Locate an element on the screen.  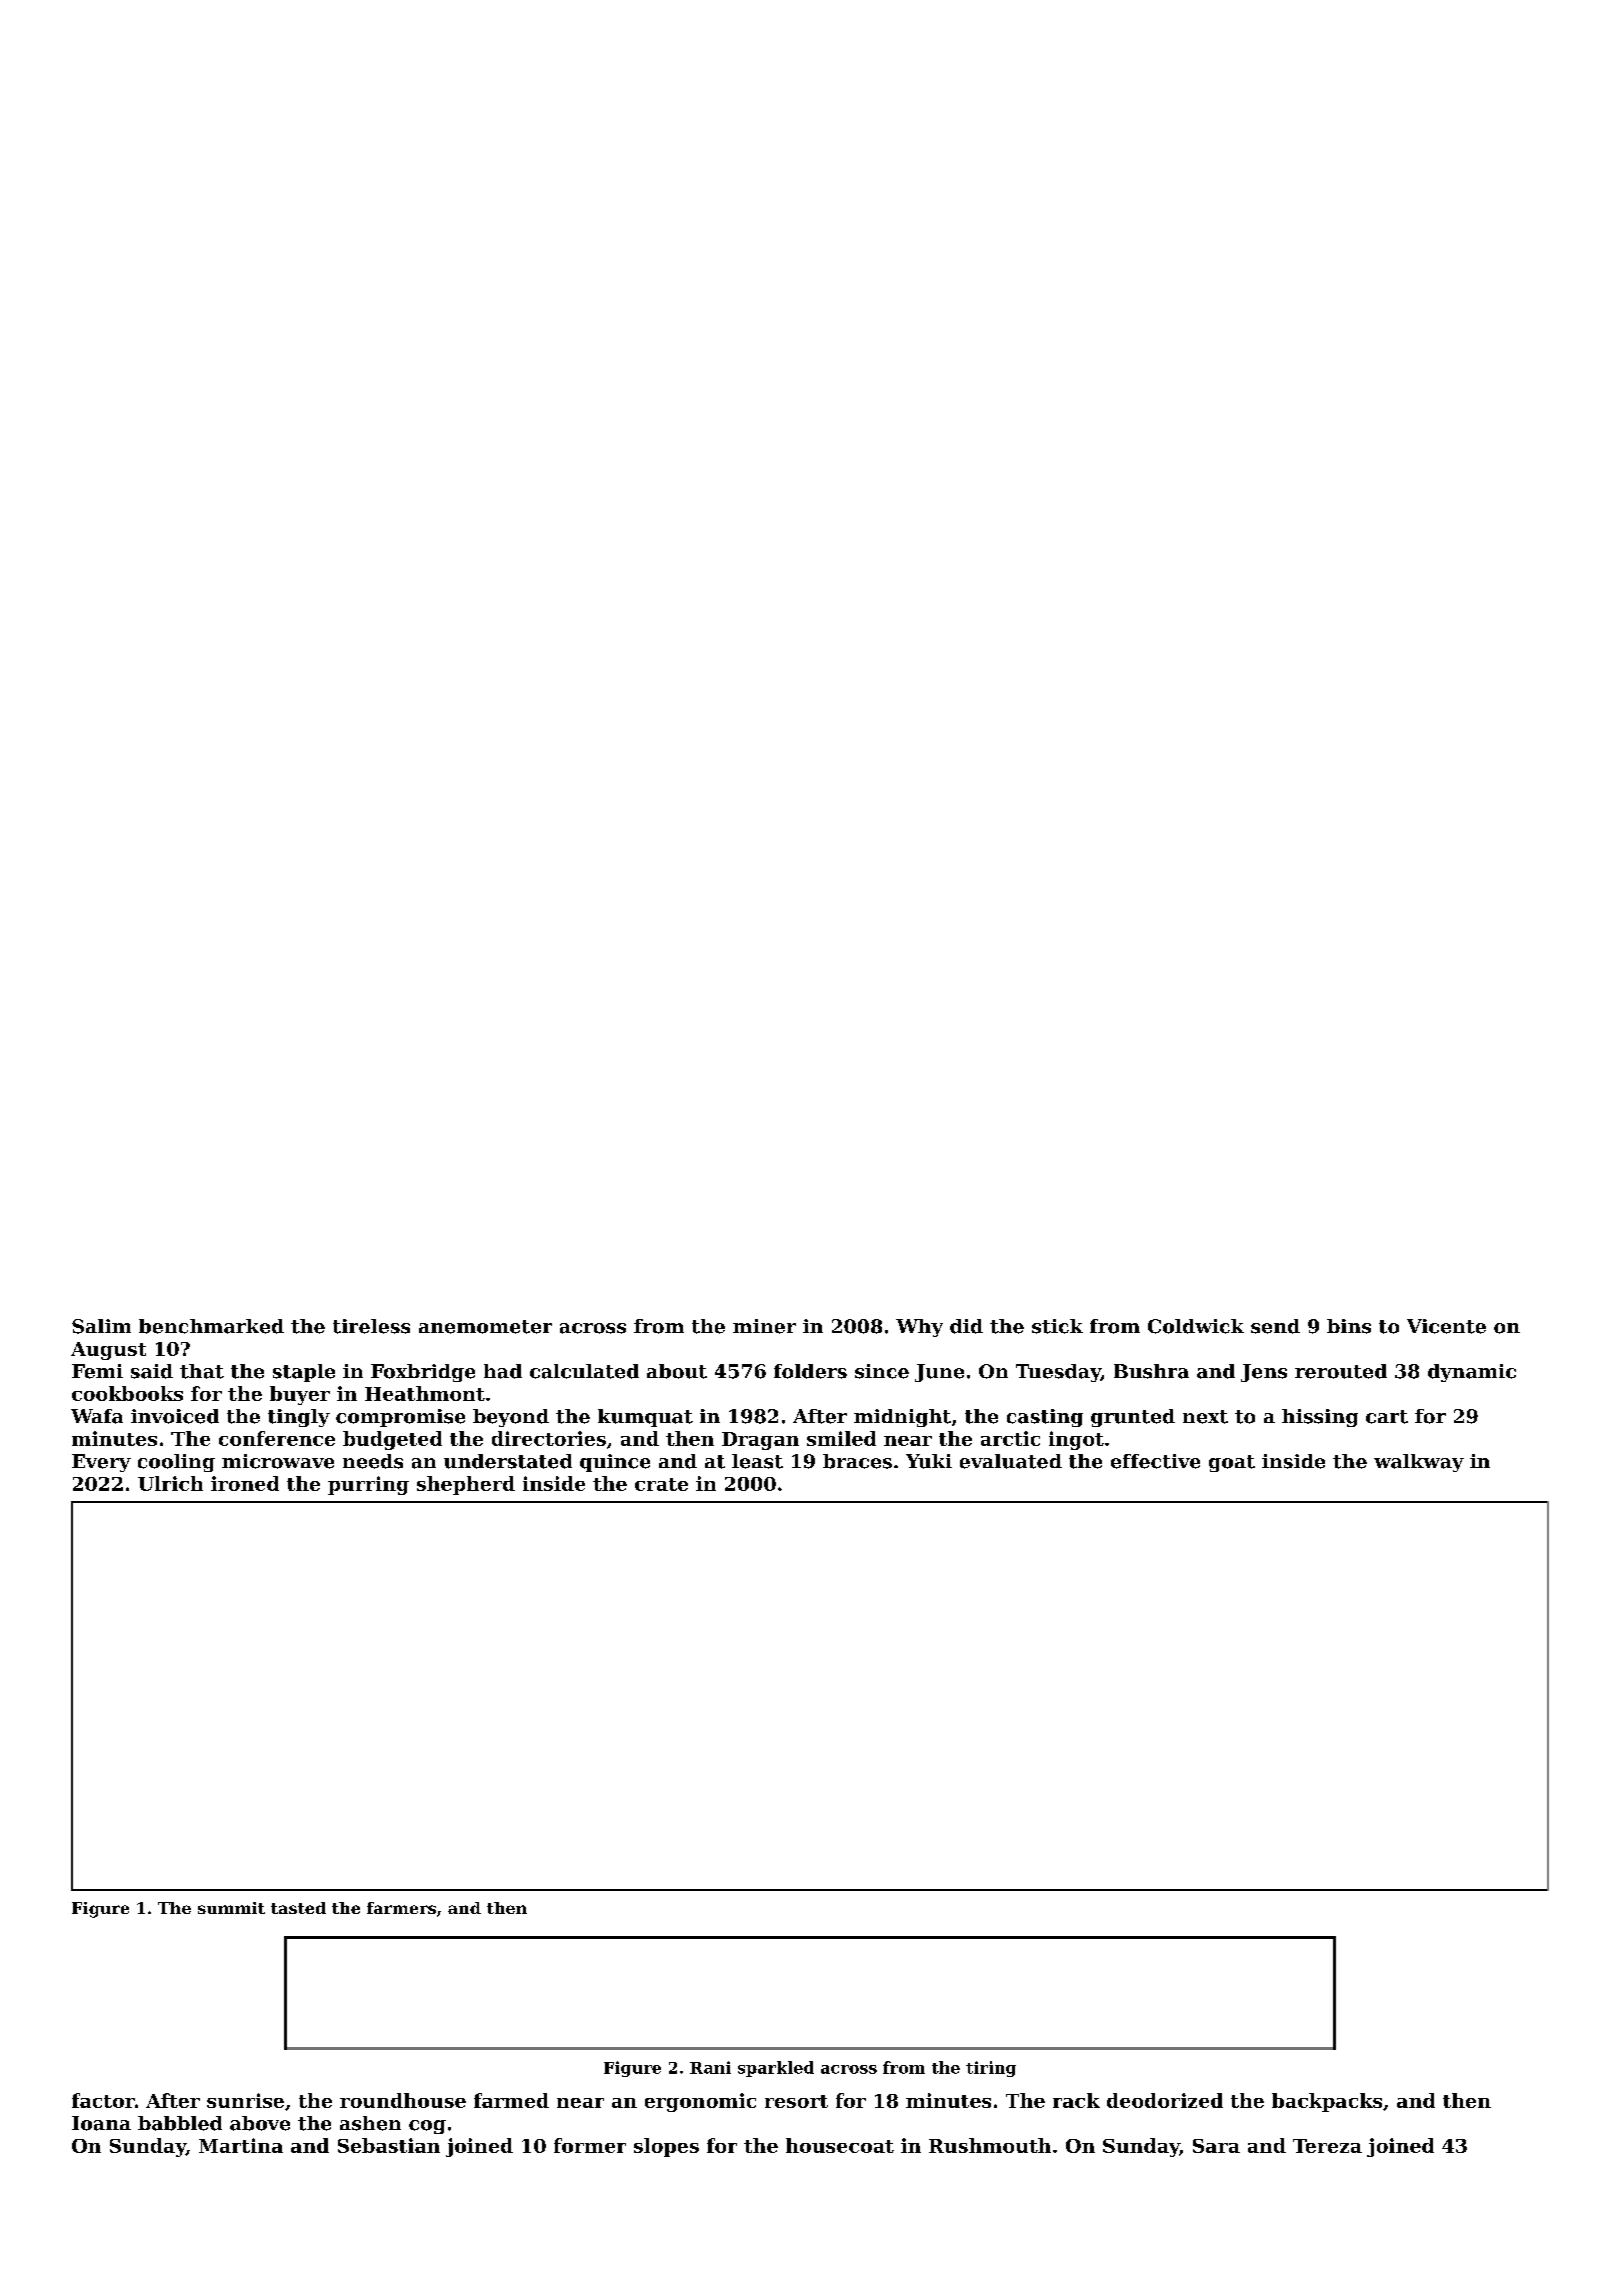
purring is located at coordinates (368, 1485).
